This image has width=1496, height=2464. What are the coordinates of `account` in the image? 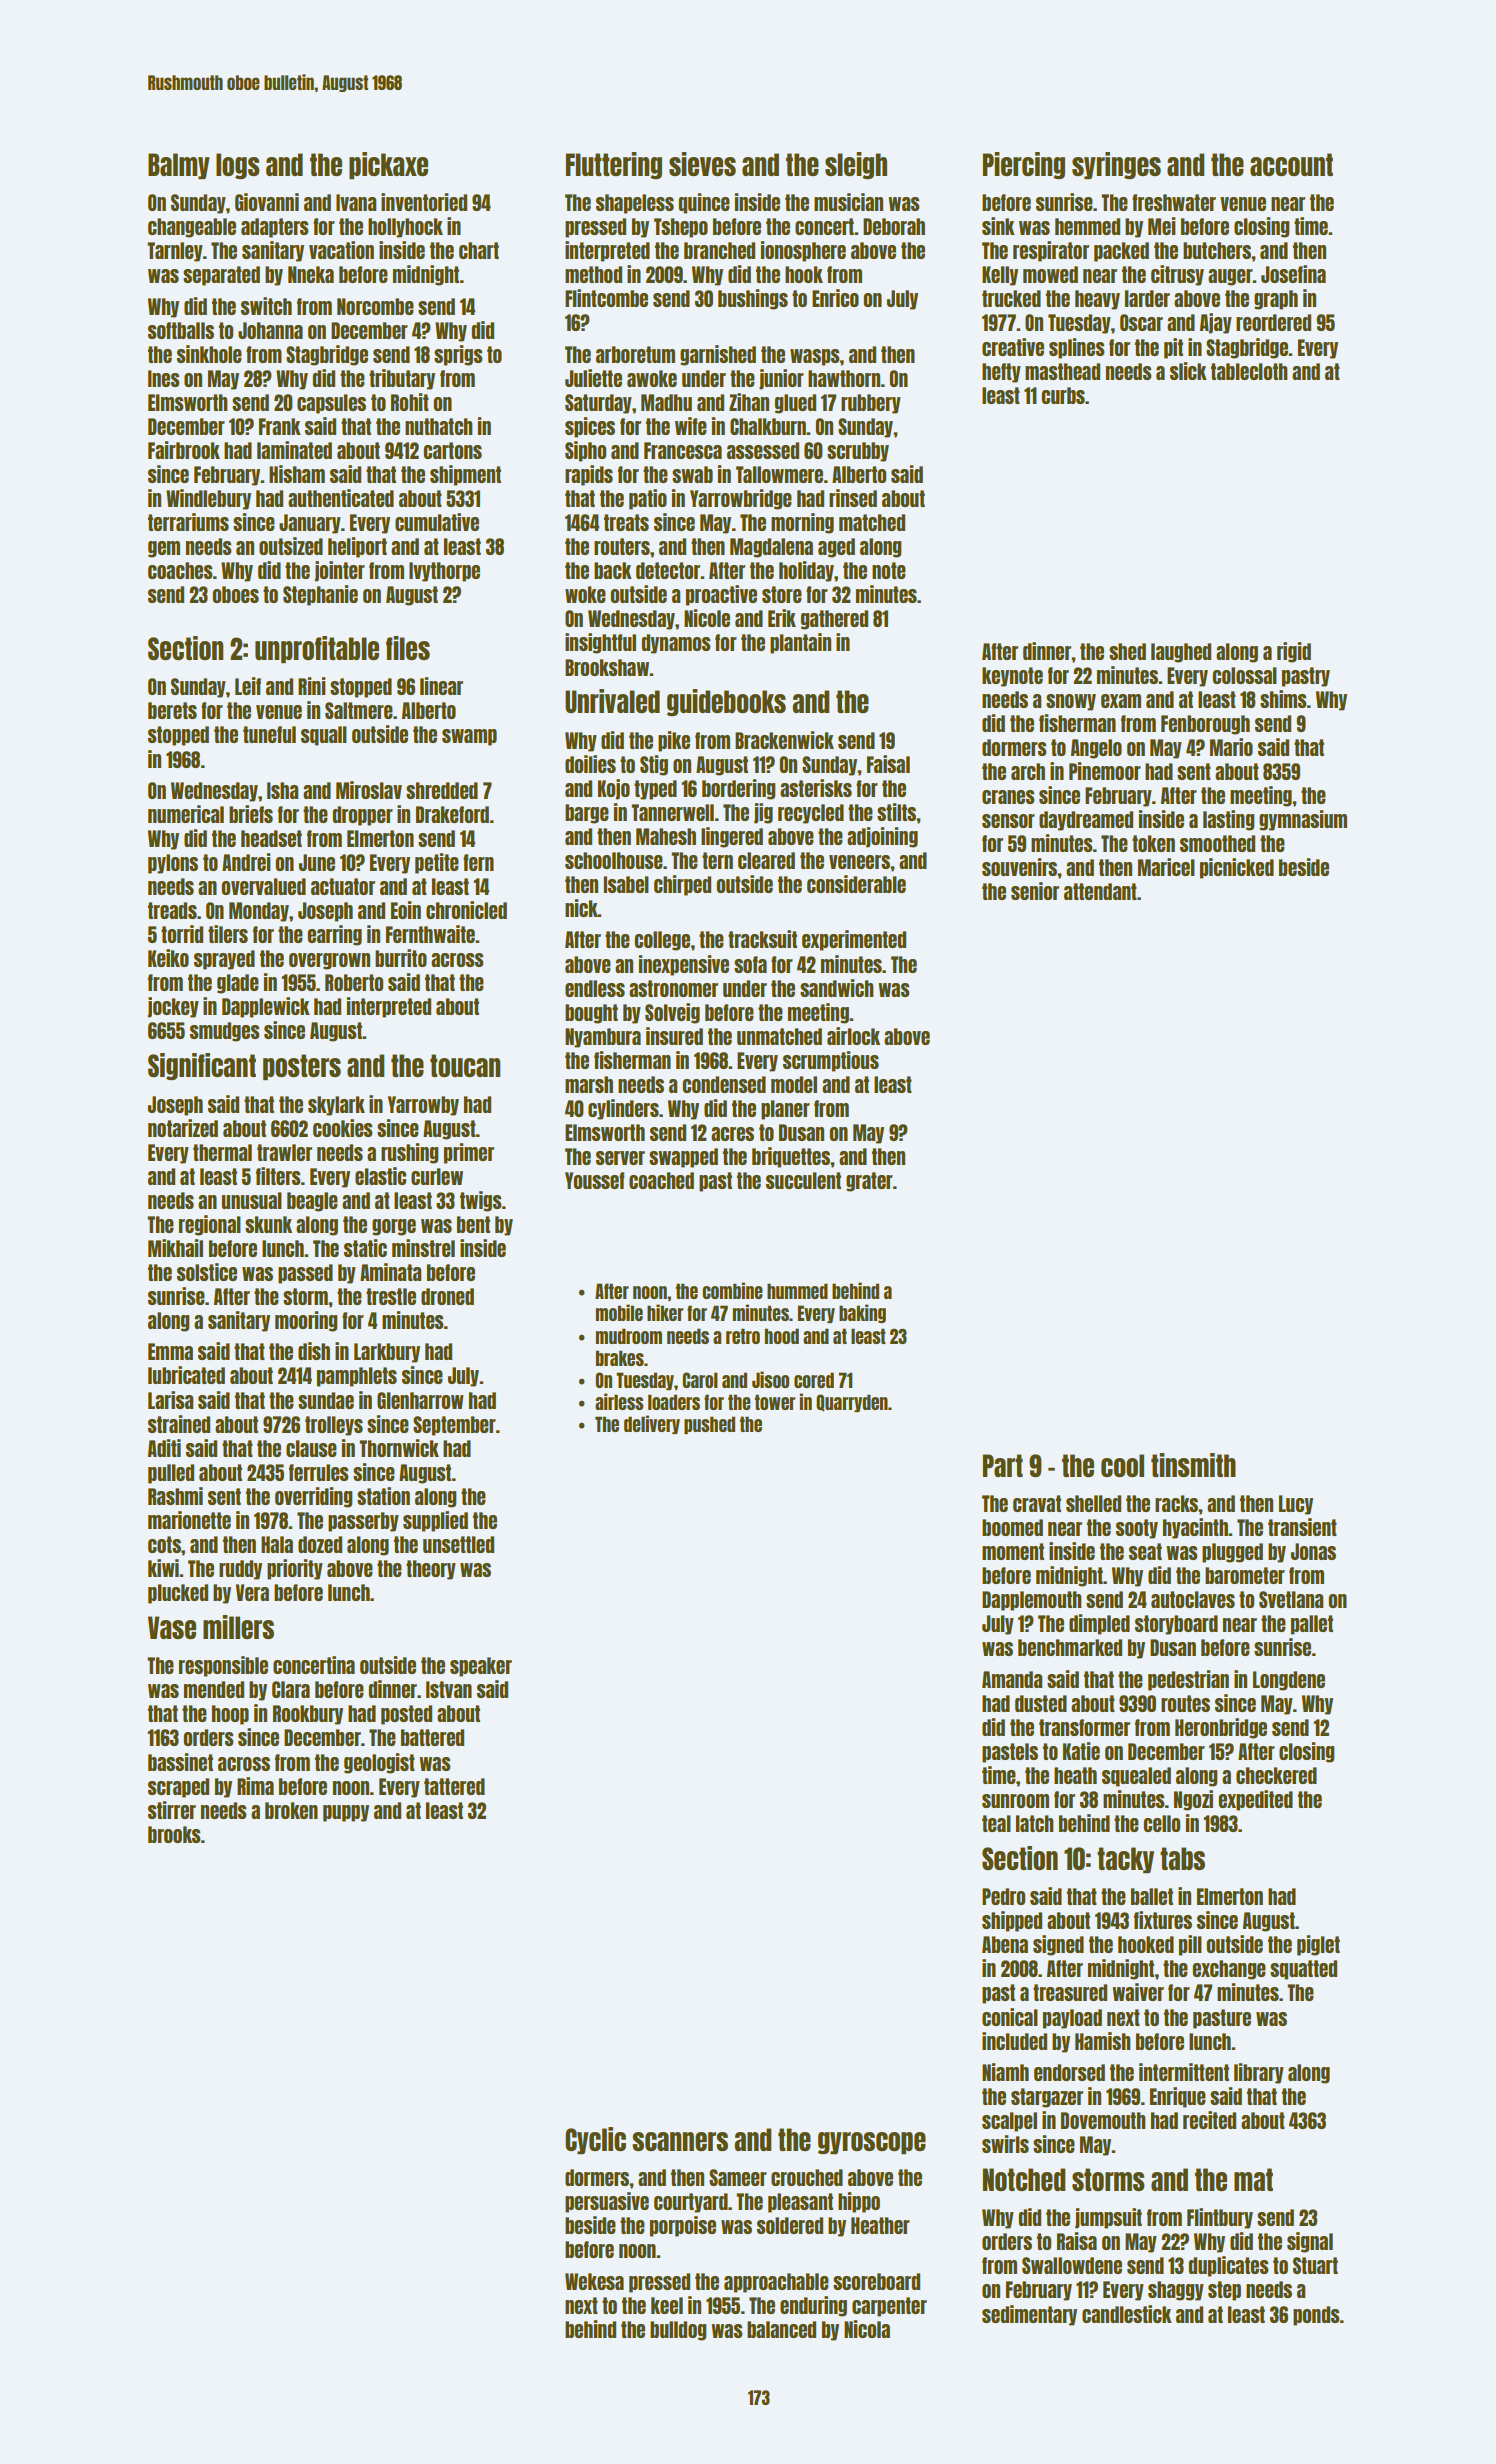 It's located at (1291, 164).
